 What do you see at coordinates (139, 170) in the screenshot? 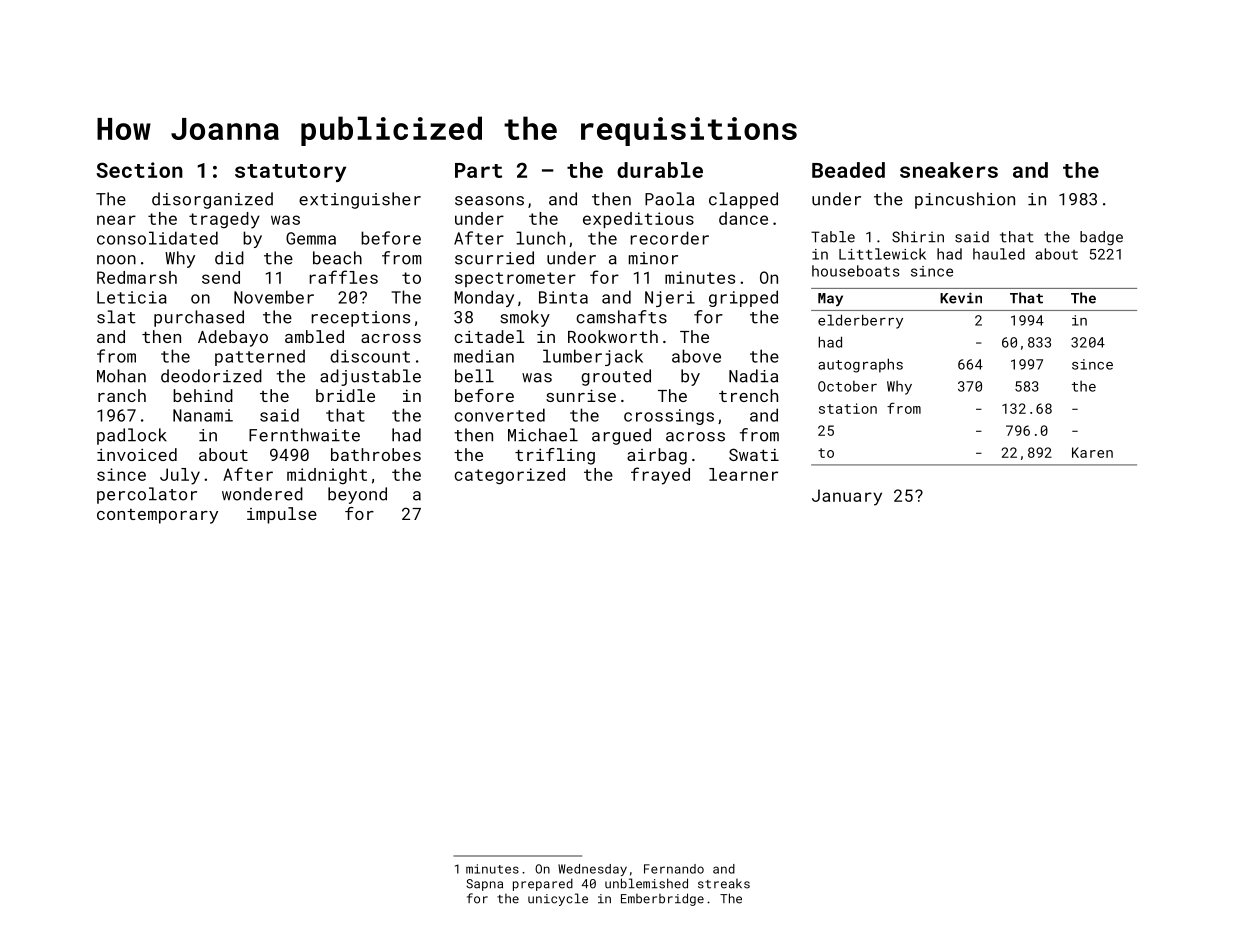
I see `Section` at bounding box center [139, 170].
